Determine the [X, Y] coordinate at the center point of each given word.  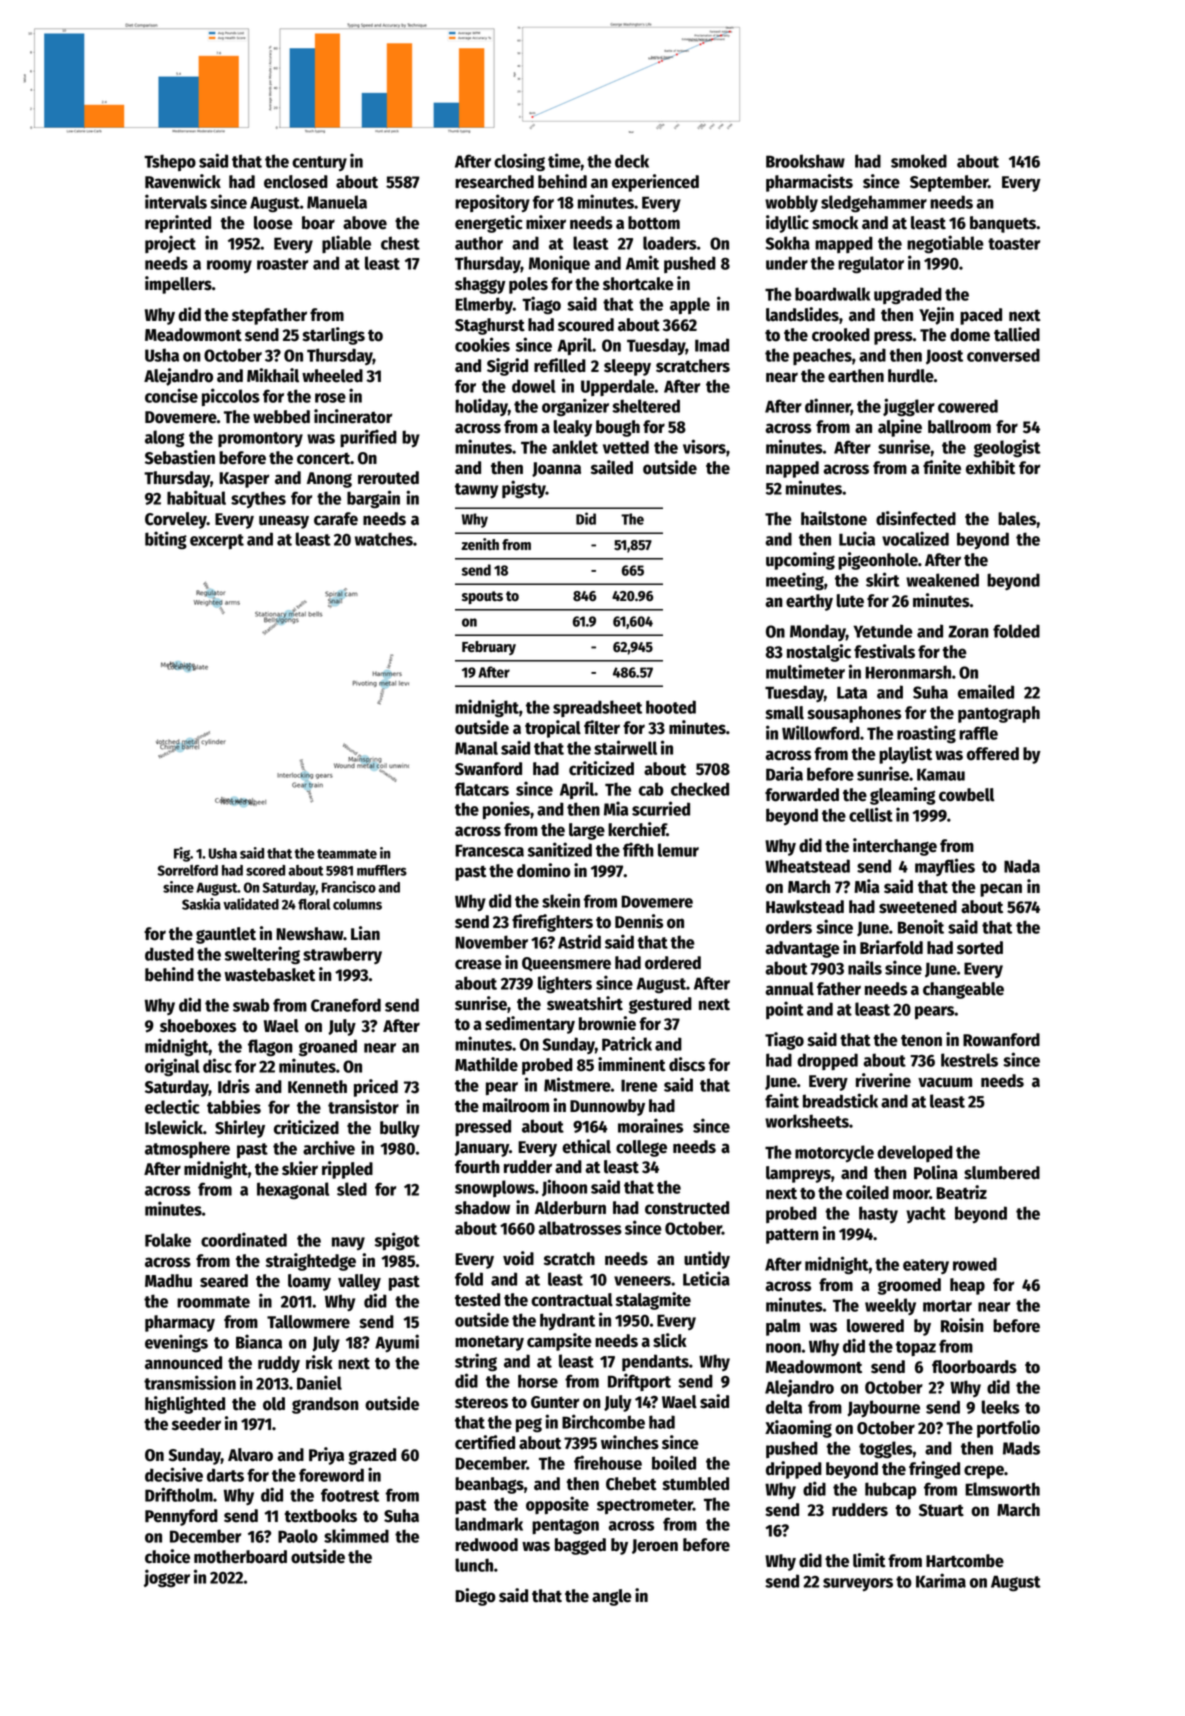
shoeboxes [198, 1026]
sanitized [560, 849]
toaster [1014, 244]
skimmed [356, 1535]
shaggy [480, 285]
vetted [626, 447]
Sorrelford [187, 870]
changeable [963, 990]
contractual [572, 1300]
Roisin [962, 1325]
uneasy [284, 522]
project [170, 244]
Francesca [489, 850]
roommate [213, 1302]
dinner [828, 406]
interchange [895, 847]
